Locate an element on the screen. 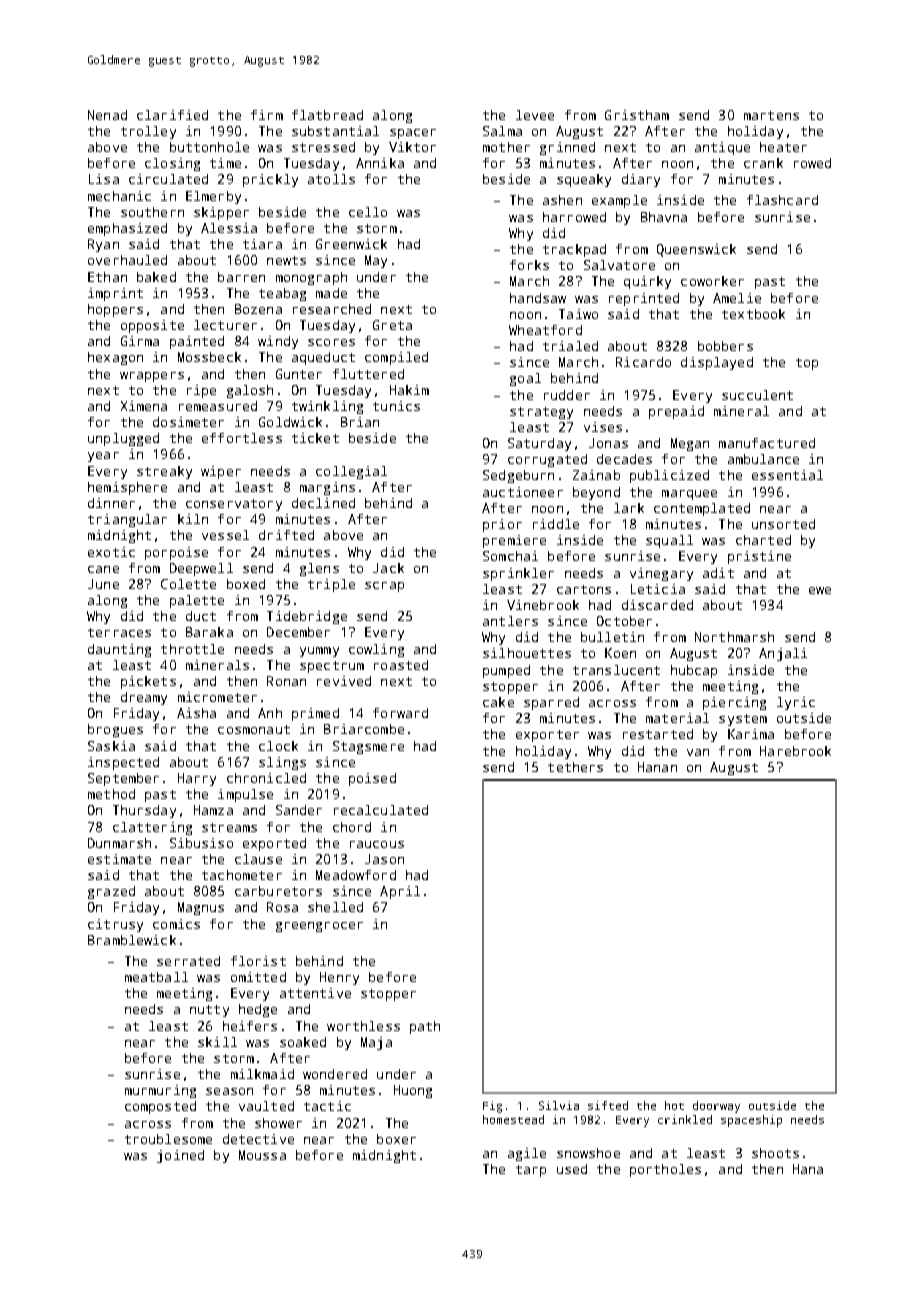  lyric is located at coordinates (796, 703).
